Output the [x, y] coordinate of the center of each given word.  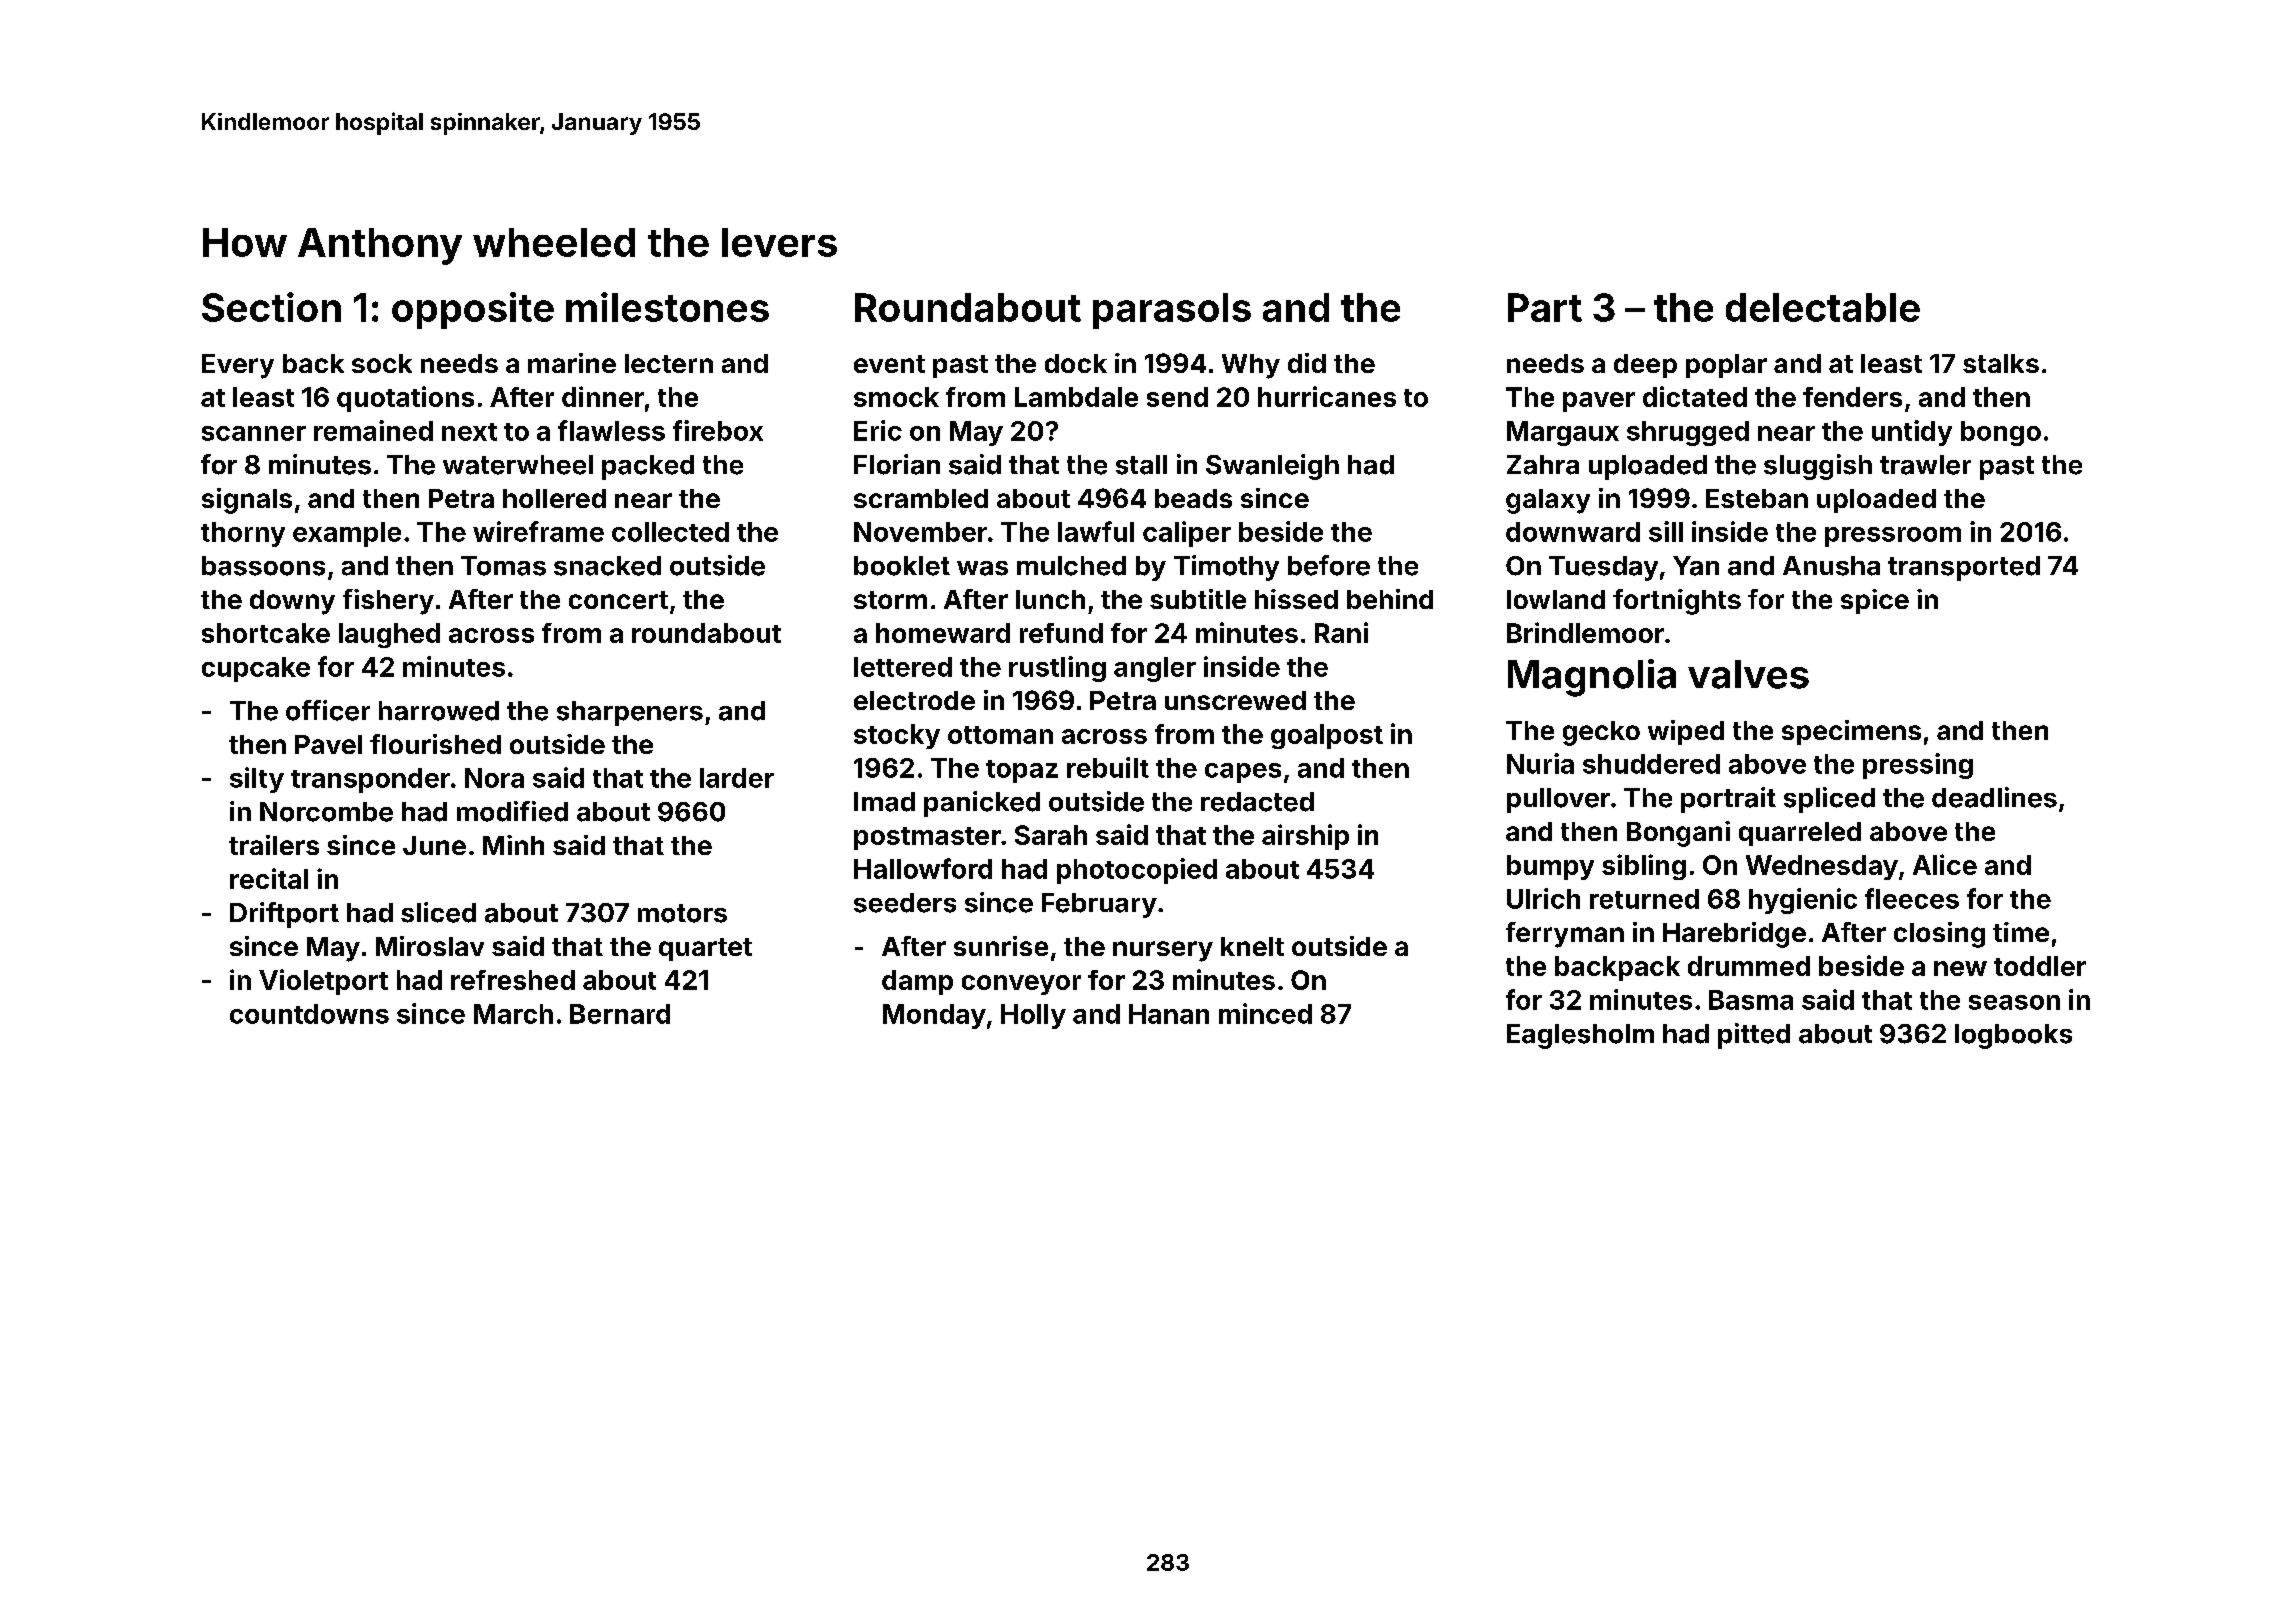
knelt [1252, 946]
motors [682, 913]
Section [271, 307]
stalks [2001, 363]
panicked [982, 804]
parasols [1172, 311]
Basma [1751, 1000]
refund [1061, 633]
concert [618, 600]
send [1177, 397]
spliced [1829, 800]
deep [1645, 366]
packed [648, 467]
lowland [1556, 599]
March [513, 1014]
